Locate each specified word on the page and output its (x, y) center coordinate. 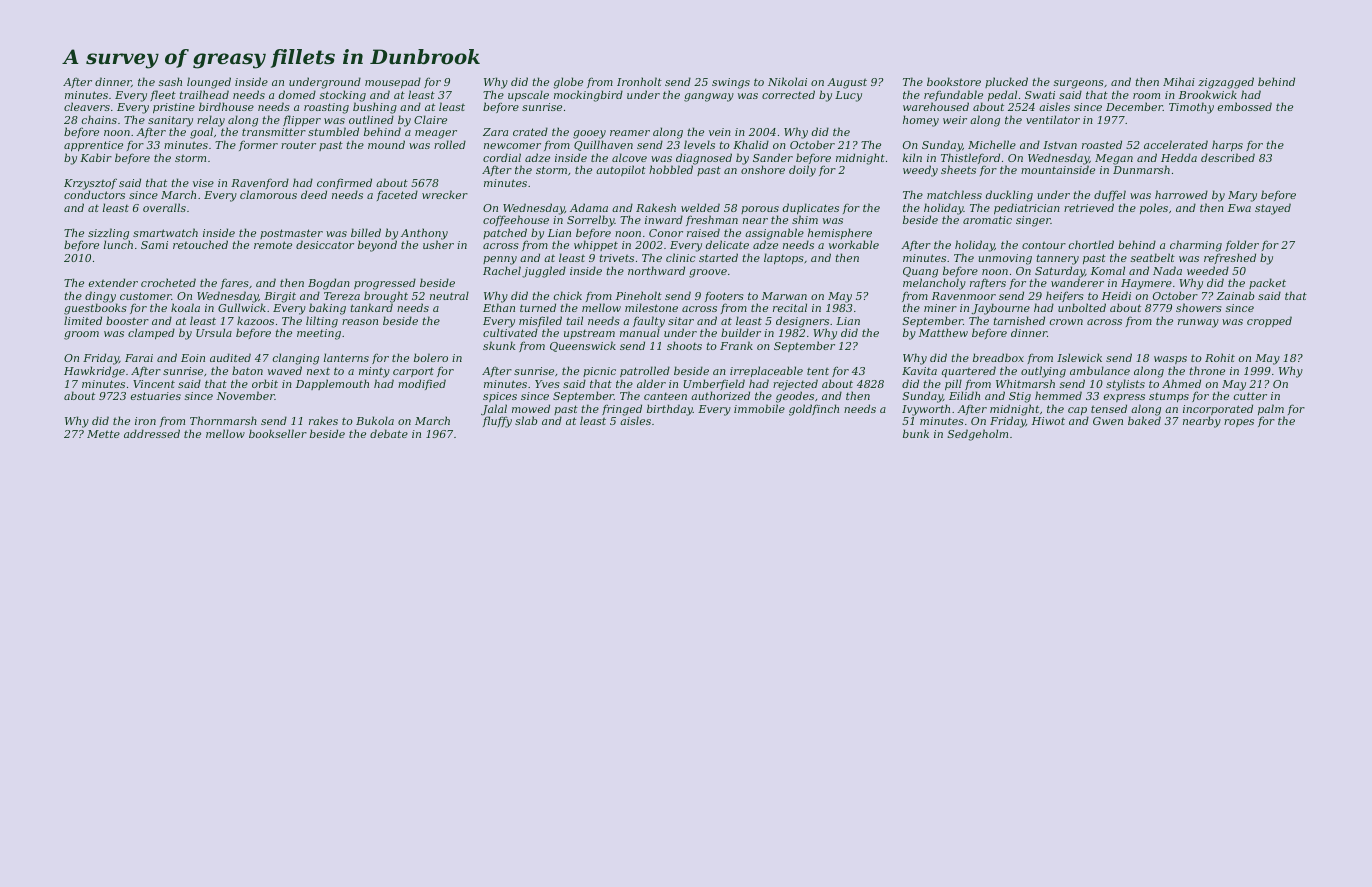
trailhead (204, 94)
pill (953, 385)
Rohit (1220, 357)
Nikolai (787, 81)
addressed (152, 433)
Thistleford (970, 158)
